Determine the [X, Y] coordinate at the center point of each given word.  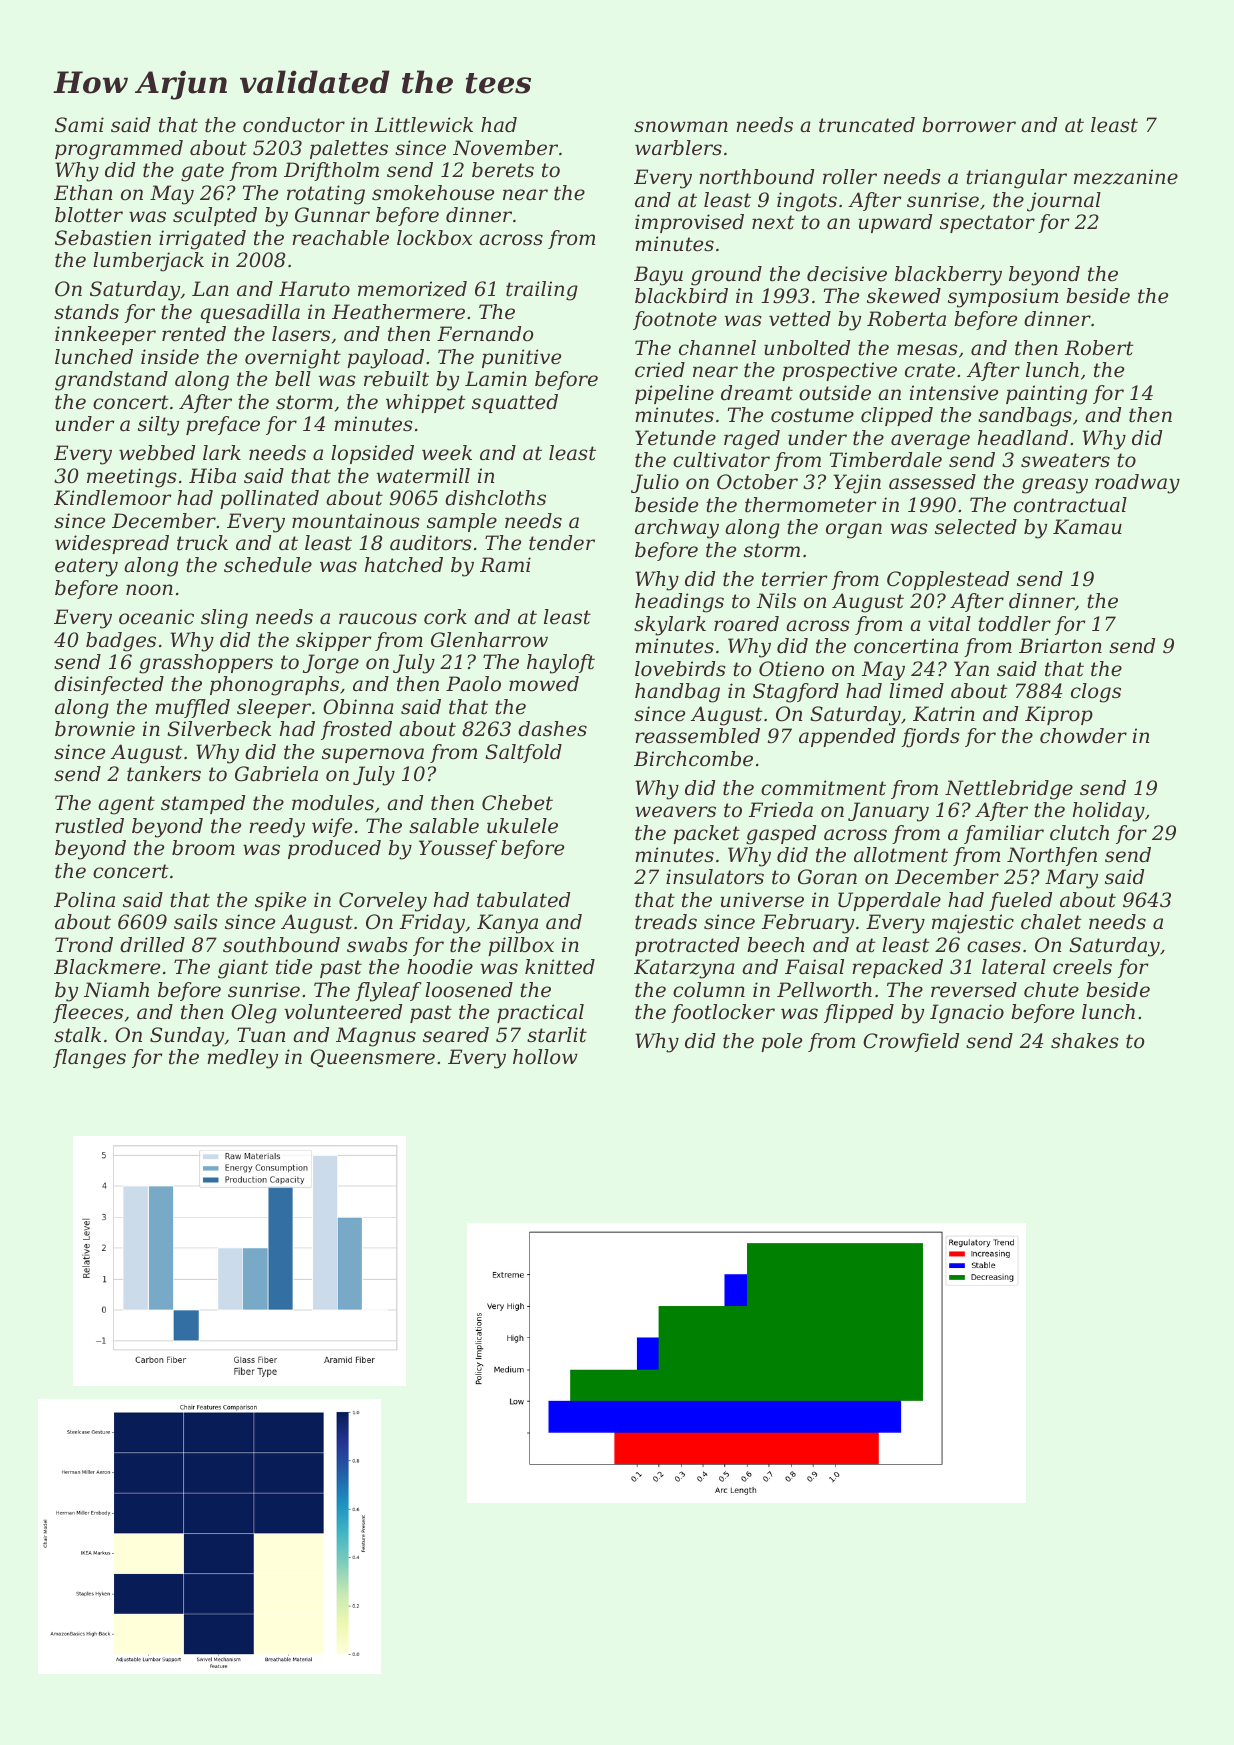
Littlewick [424, 125]
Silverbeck [219, 729]
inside [170, 357]
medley [242, 1059]
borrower [969, 125]
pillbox [521, 946]
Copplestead [948, 580]
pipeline [674, 394]
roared [746, 624]
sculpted [215, 216]
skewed [904, 296]
